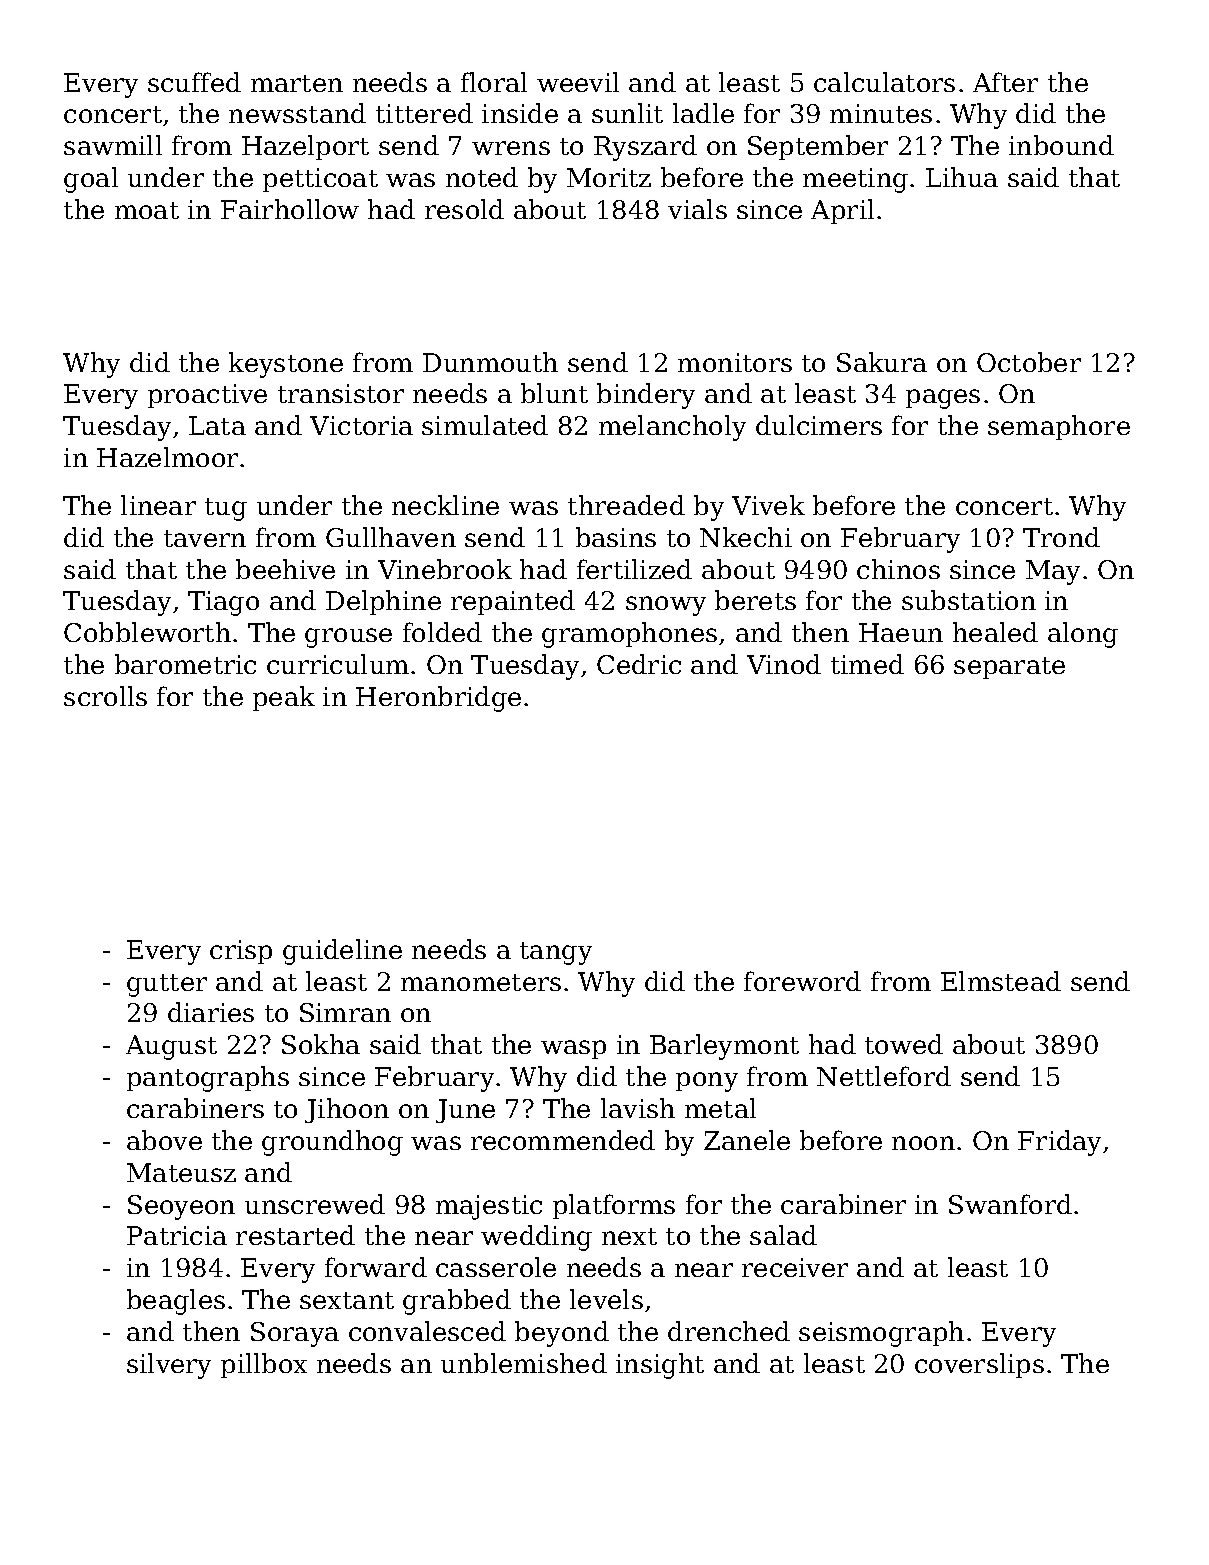 The image size is (1209, 1565). I want to click on drenched, so click(729, 1331).
